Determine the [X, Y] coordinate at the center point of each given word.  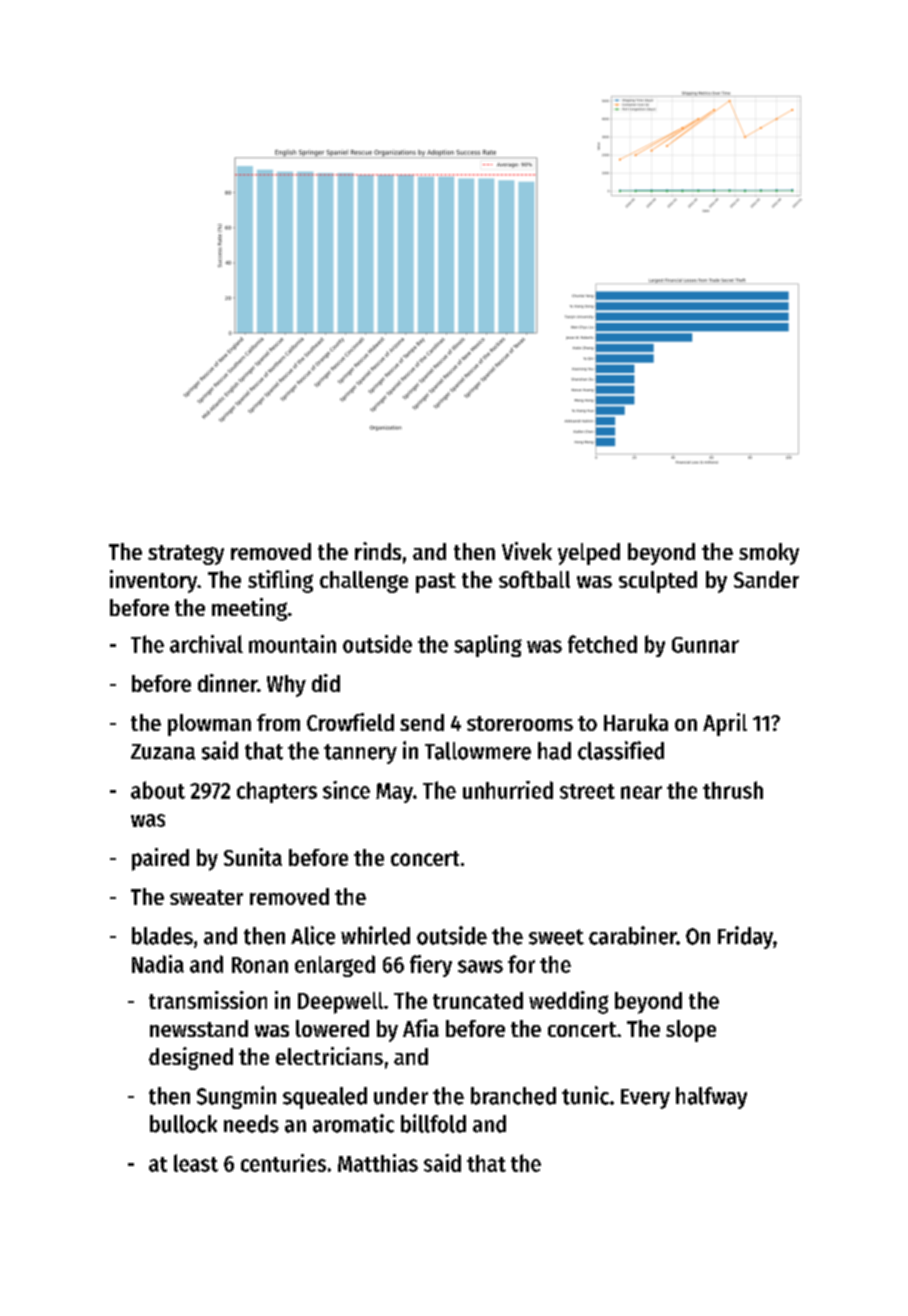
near [641, 792]
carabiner [633, 935]
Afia [421, 1028]
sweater [206, 897]
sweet [556, 937]
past [436, 583]
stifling [280, 581]
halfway [711, 1098]
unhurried [508, 790]
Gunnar [705, 645]
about [158, 790]
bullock [183, 1124]
